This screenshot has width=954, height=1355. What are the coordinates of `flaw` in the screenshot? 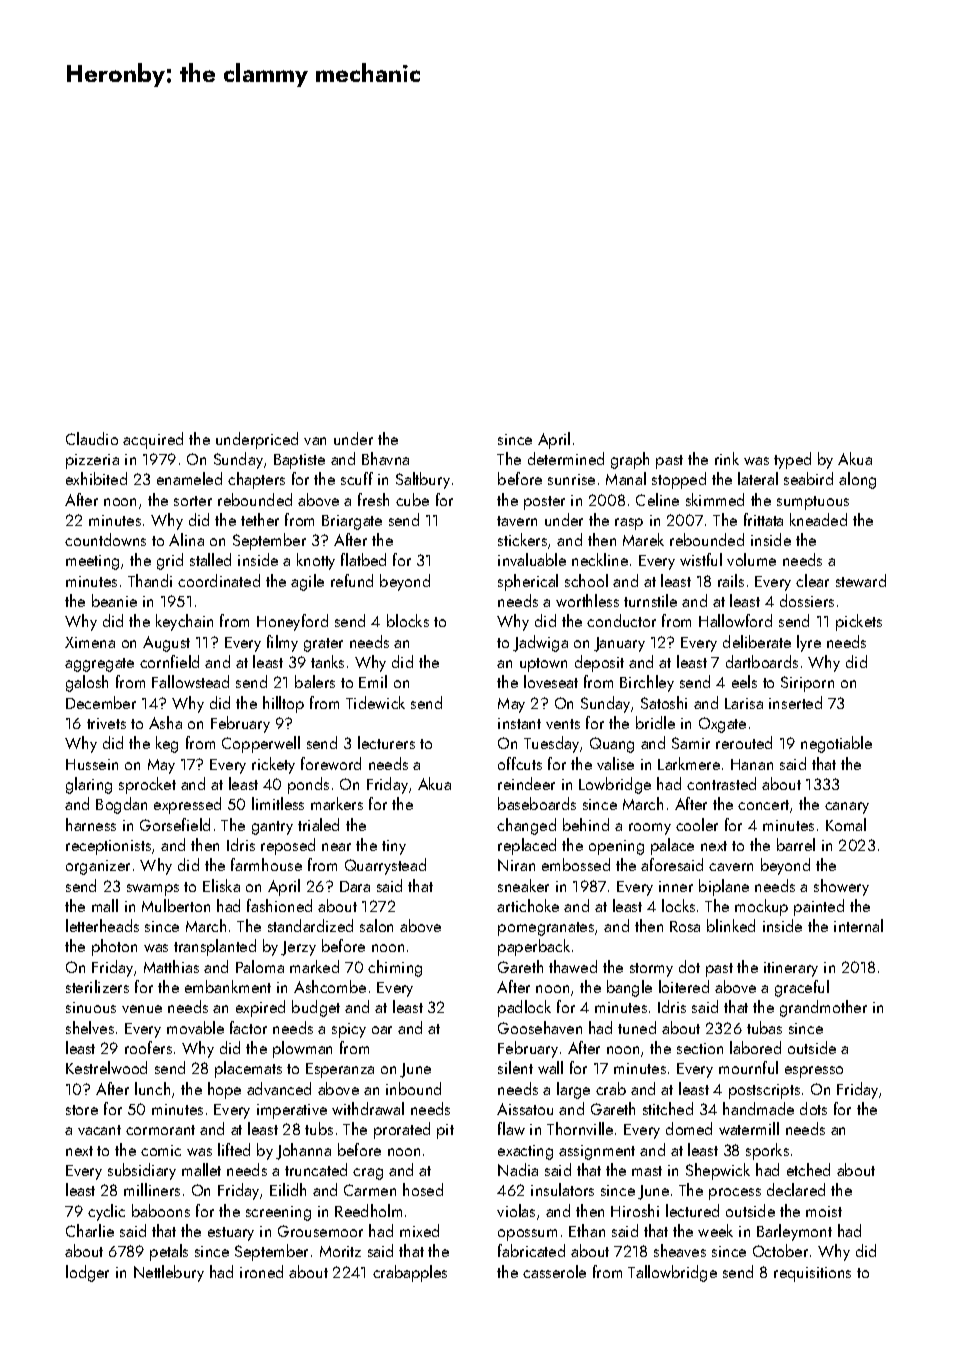 It's located at (511, 1128).
